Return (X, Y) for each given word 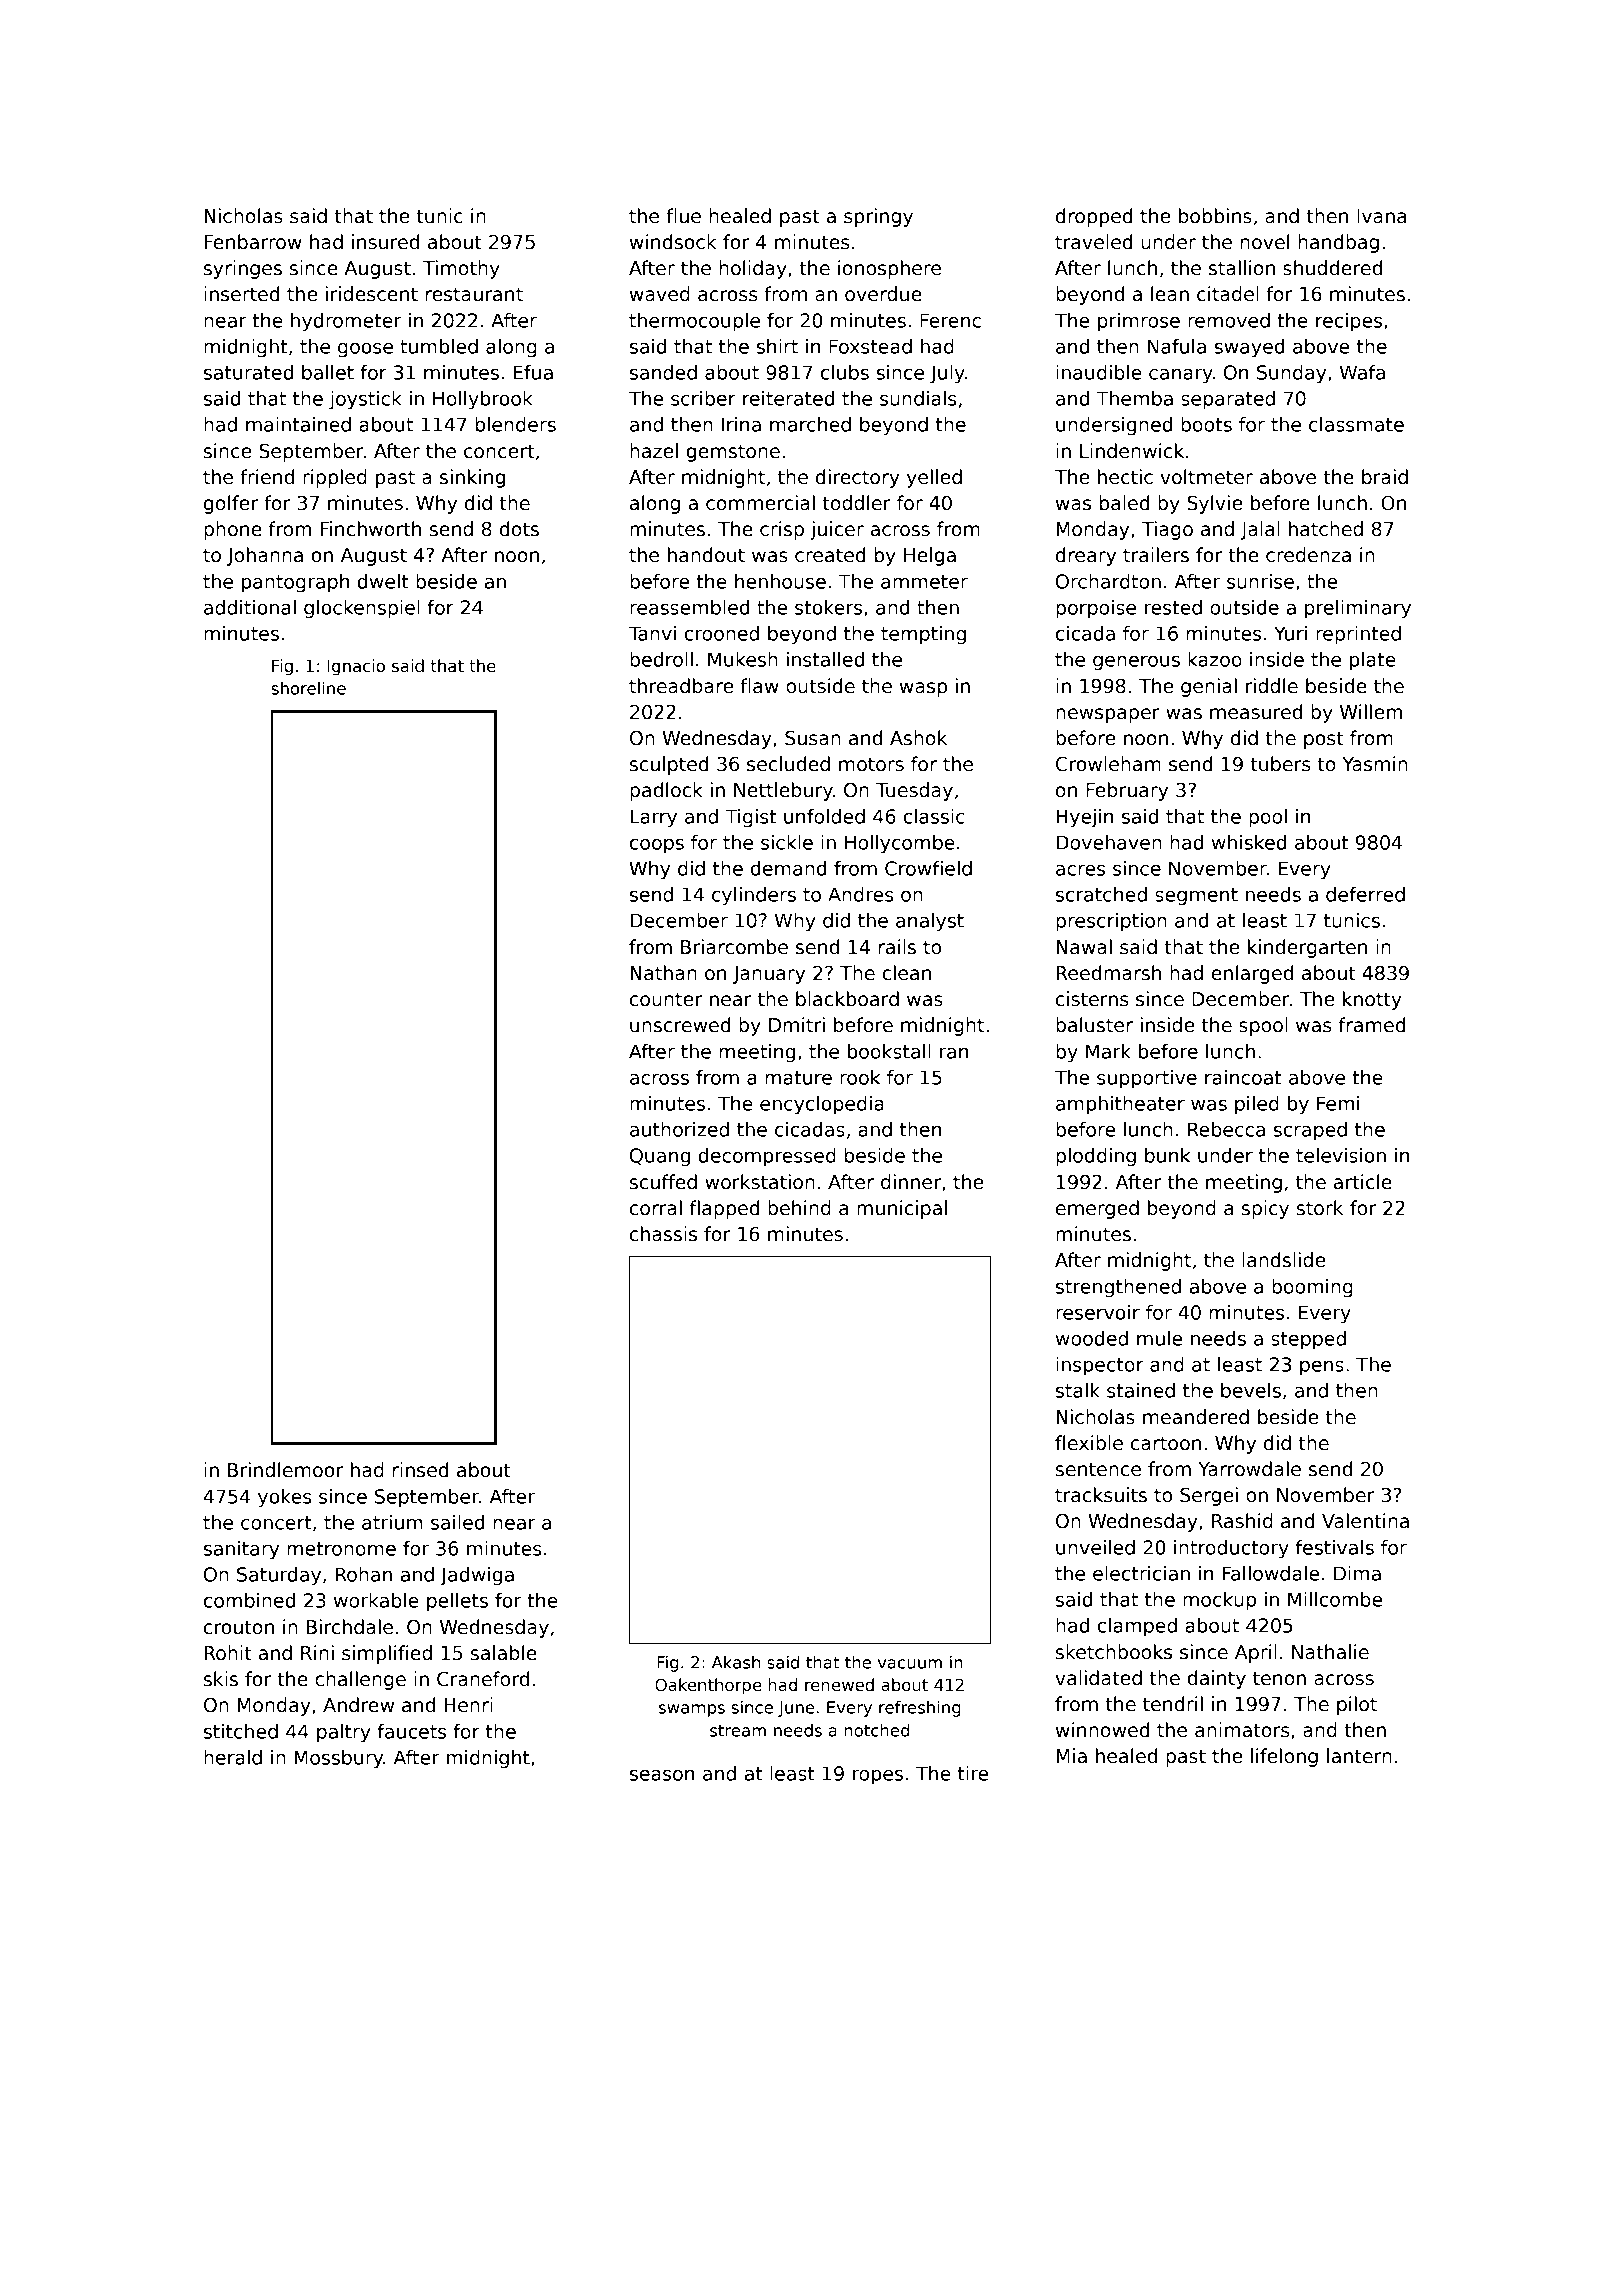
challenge (360, 1680)
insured (385, 242)
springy (878, 217)
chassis (663, 1234)
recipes (1349, 322)
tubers (1280, 764)
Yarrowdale (1249, 1469)
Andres (861, 894)
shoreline (308, 688)
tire (973, 1773)
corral (656, 1208)
